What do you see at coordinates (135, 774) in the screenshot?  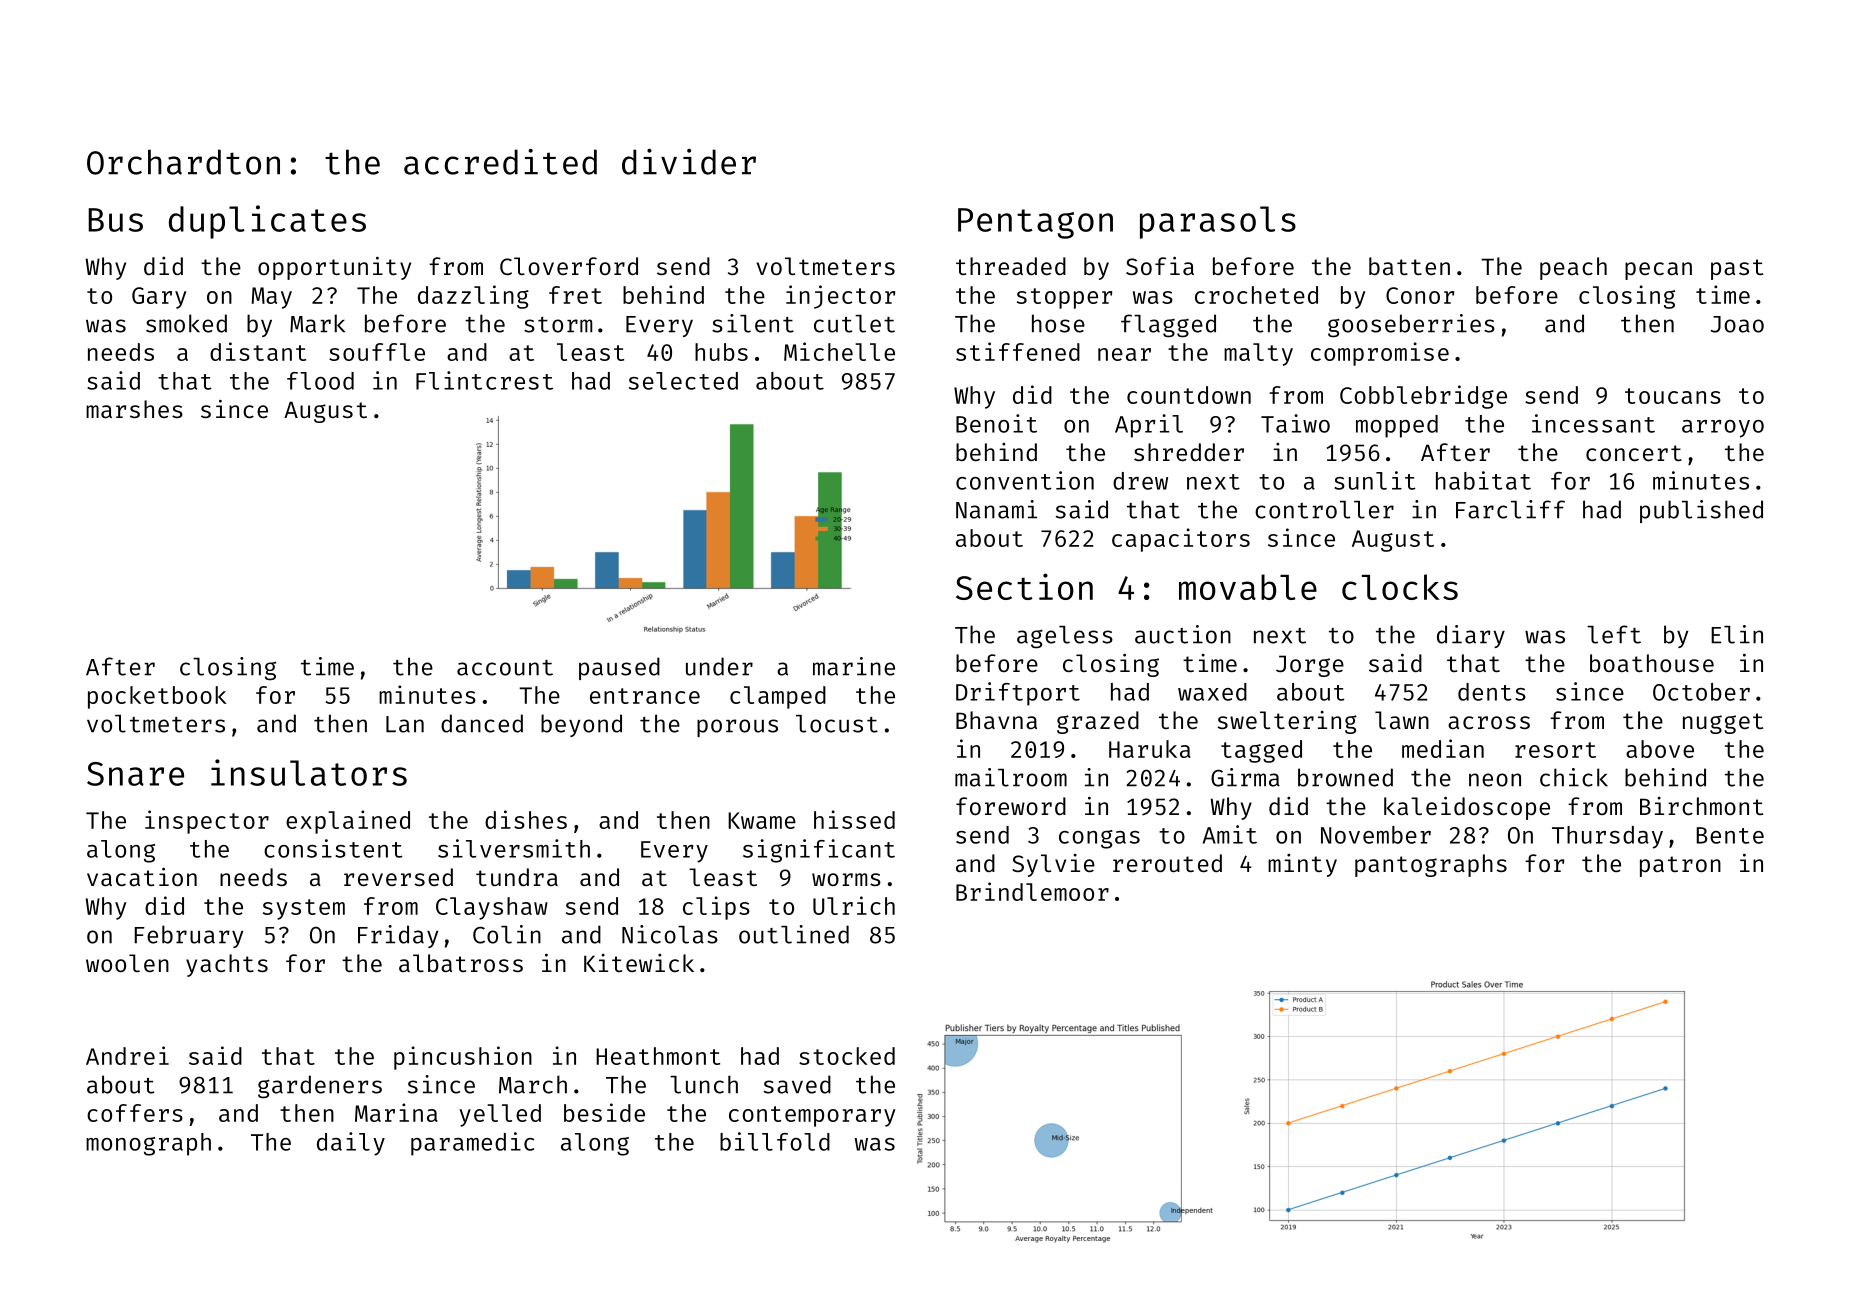 I see `Snare` at bounding box center [135, 774].
